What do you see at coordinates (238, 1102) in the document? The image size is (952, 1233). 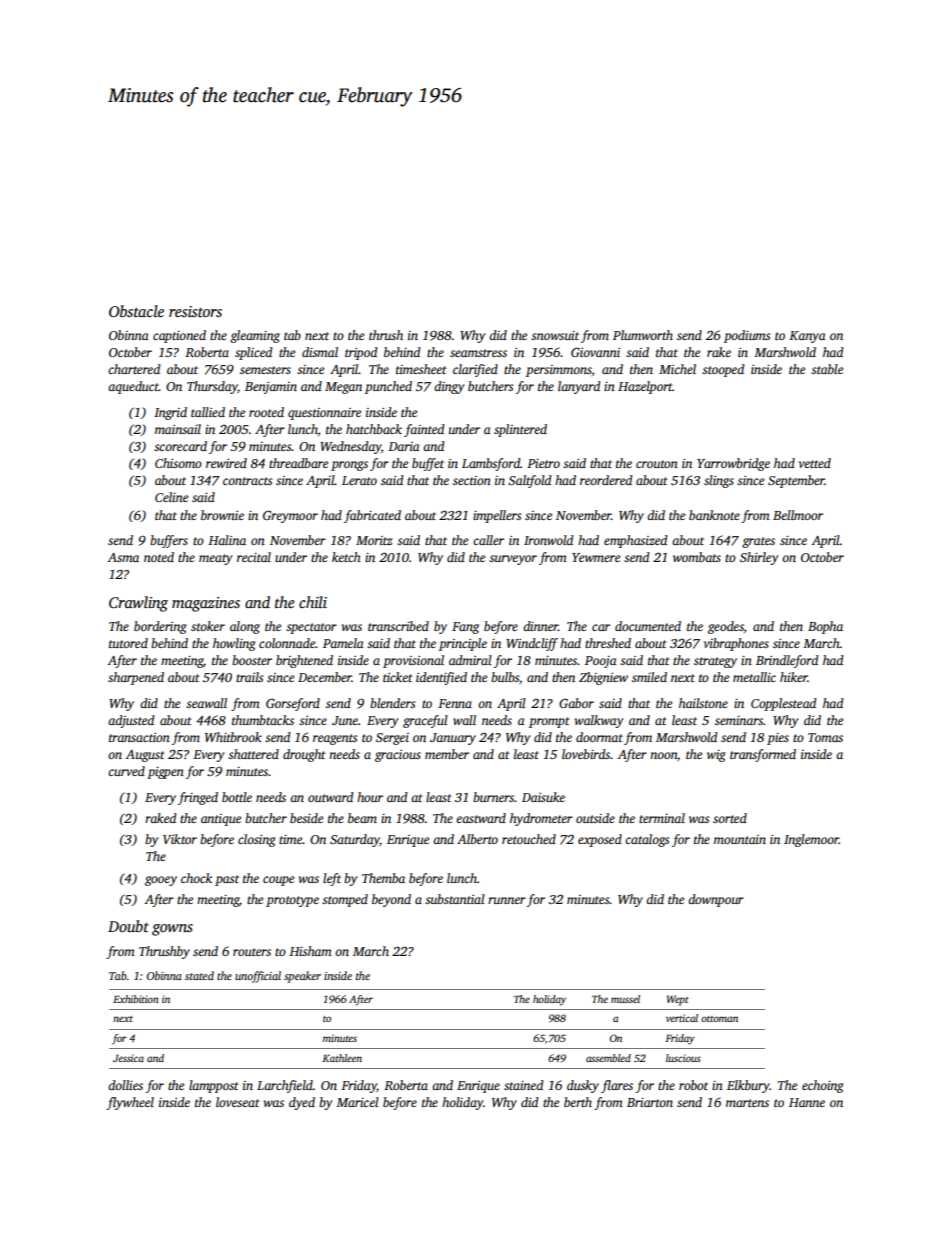 I see `loveseat` at bounding box center [238, 1102].
